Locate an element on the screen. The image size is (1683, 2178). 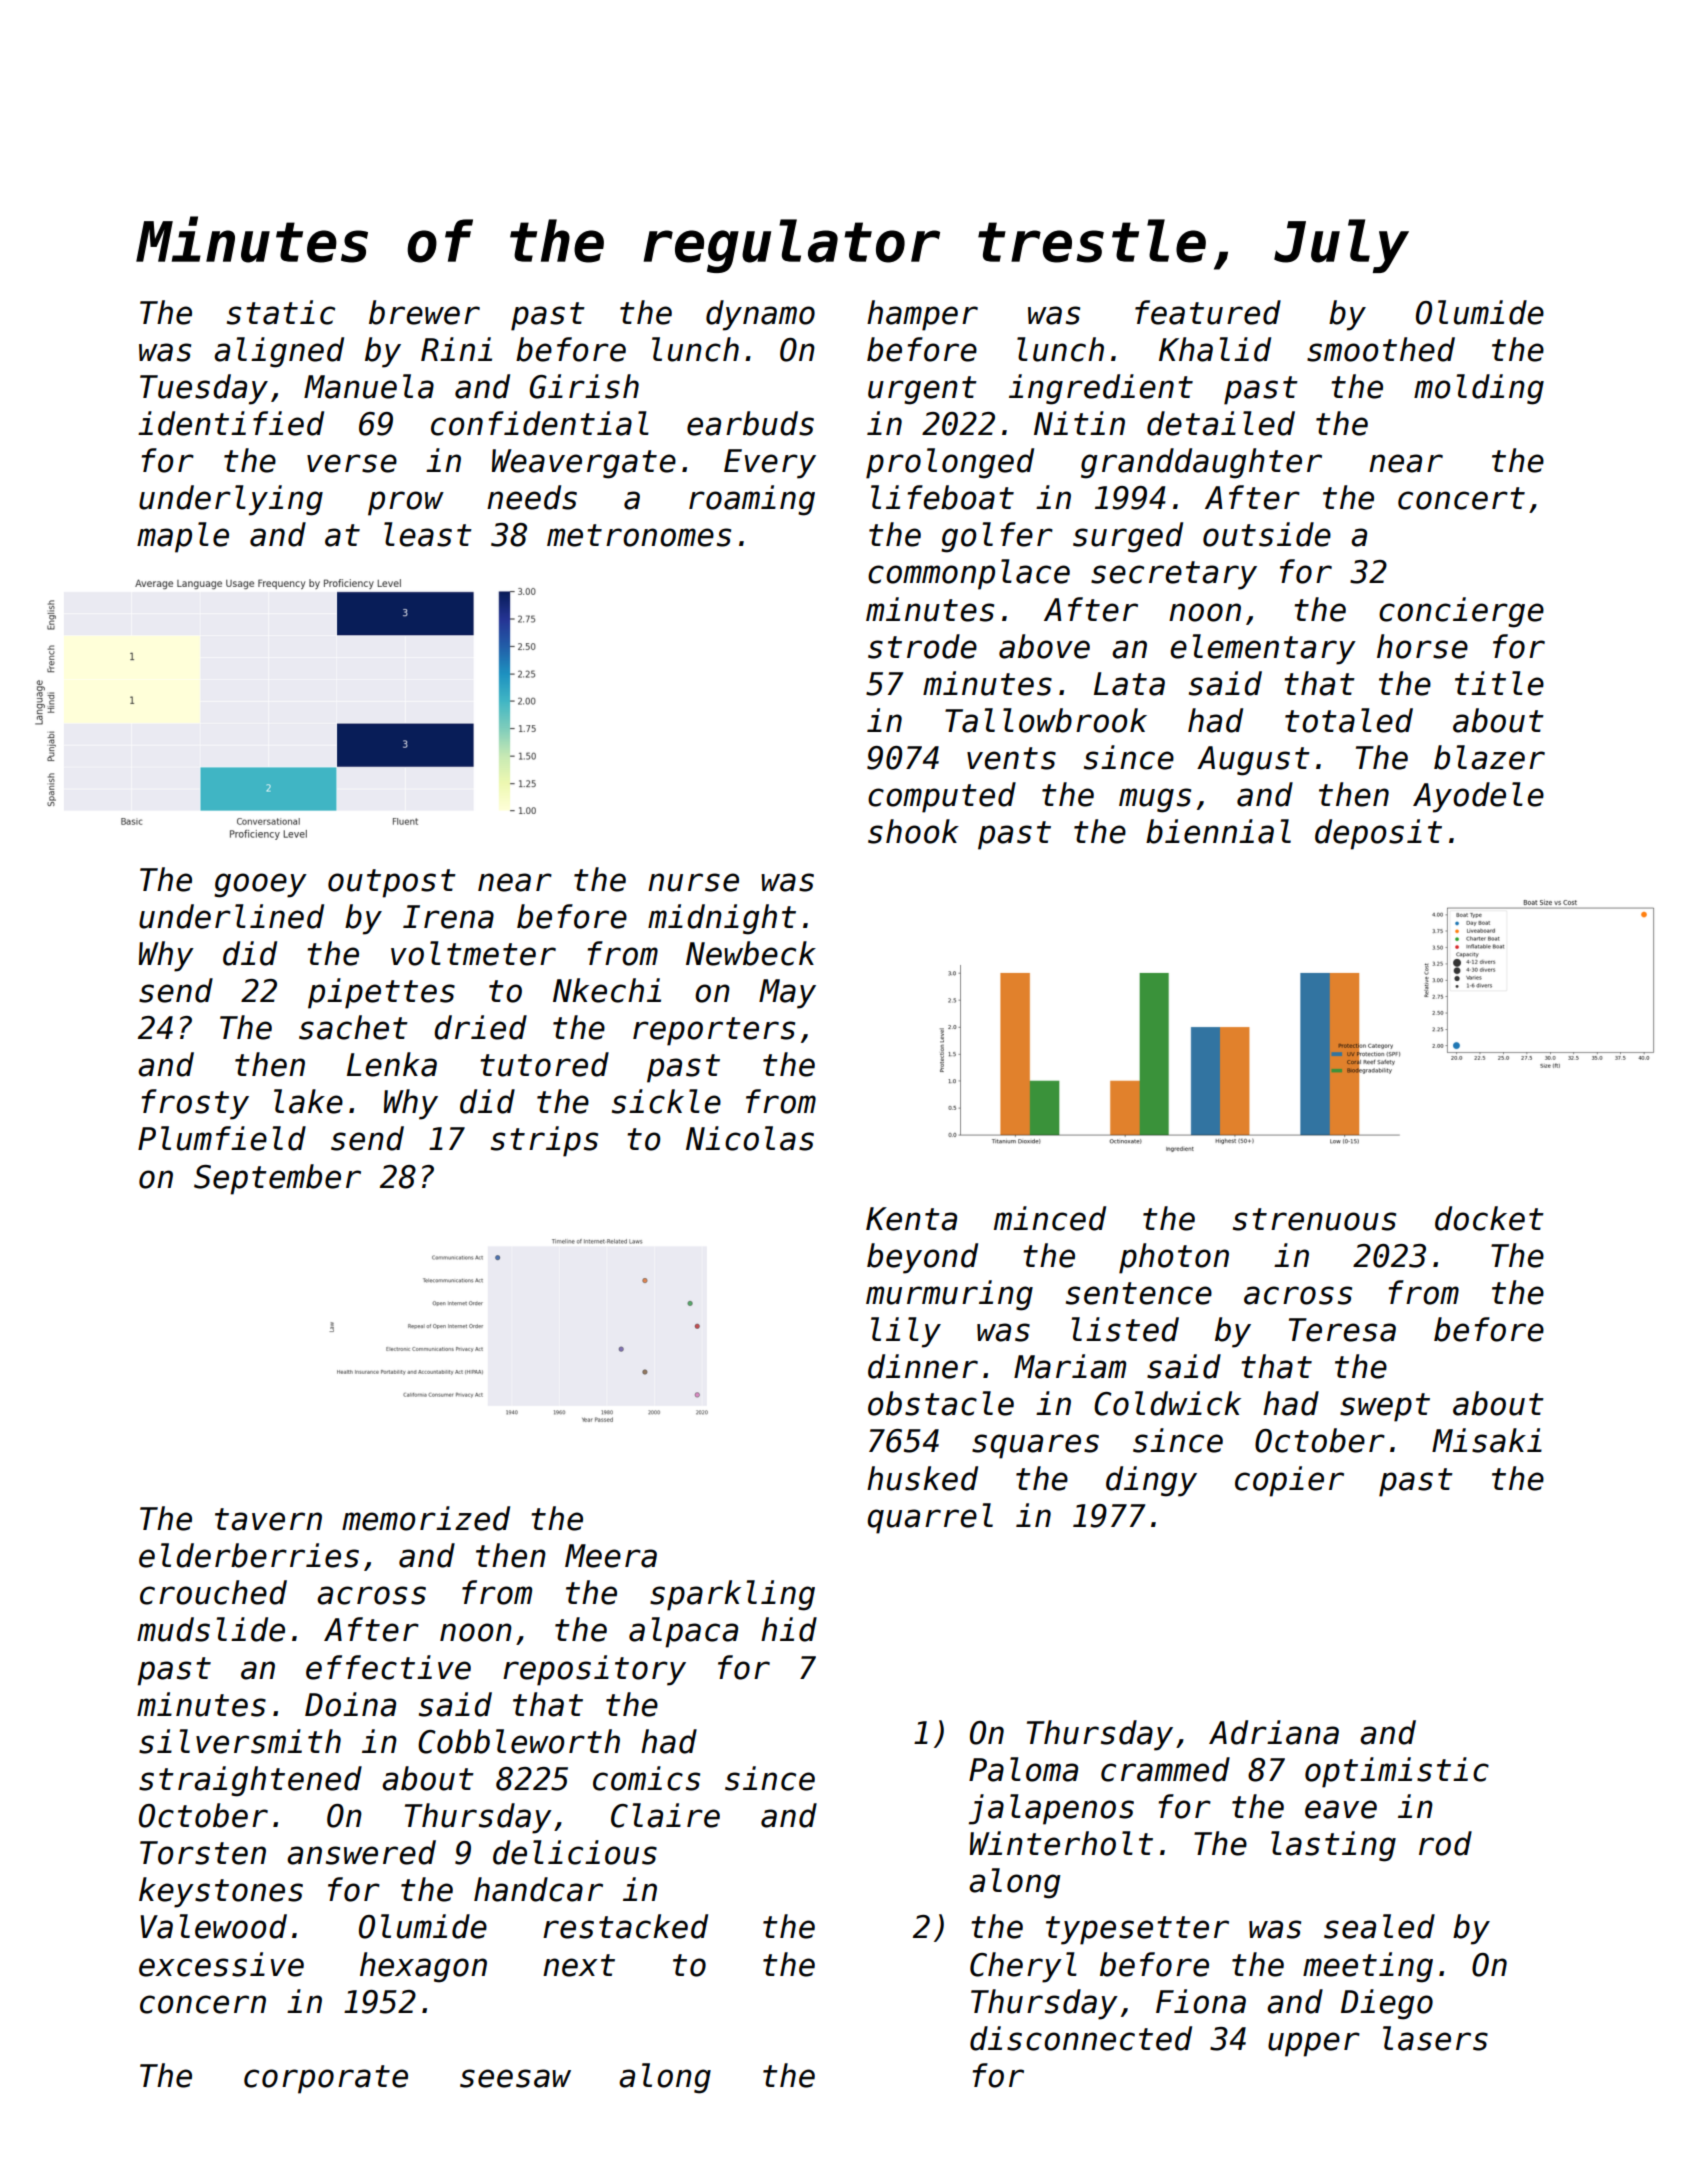
Valewood is located at coordinates (213, 1926).
